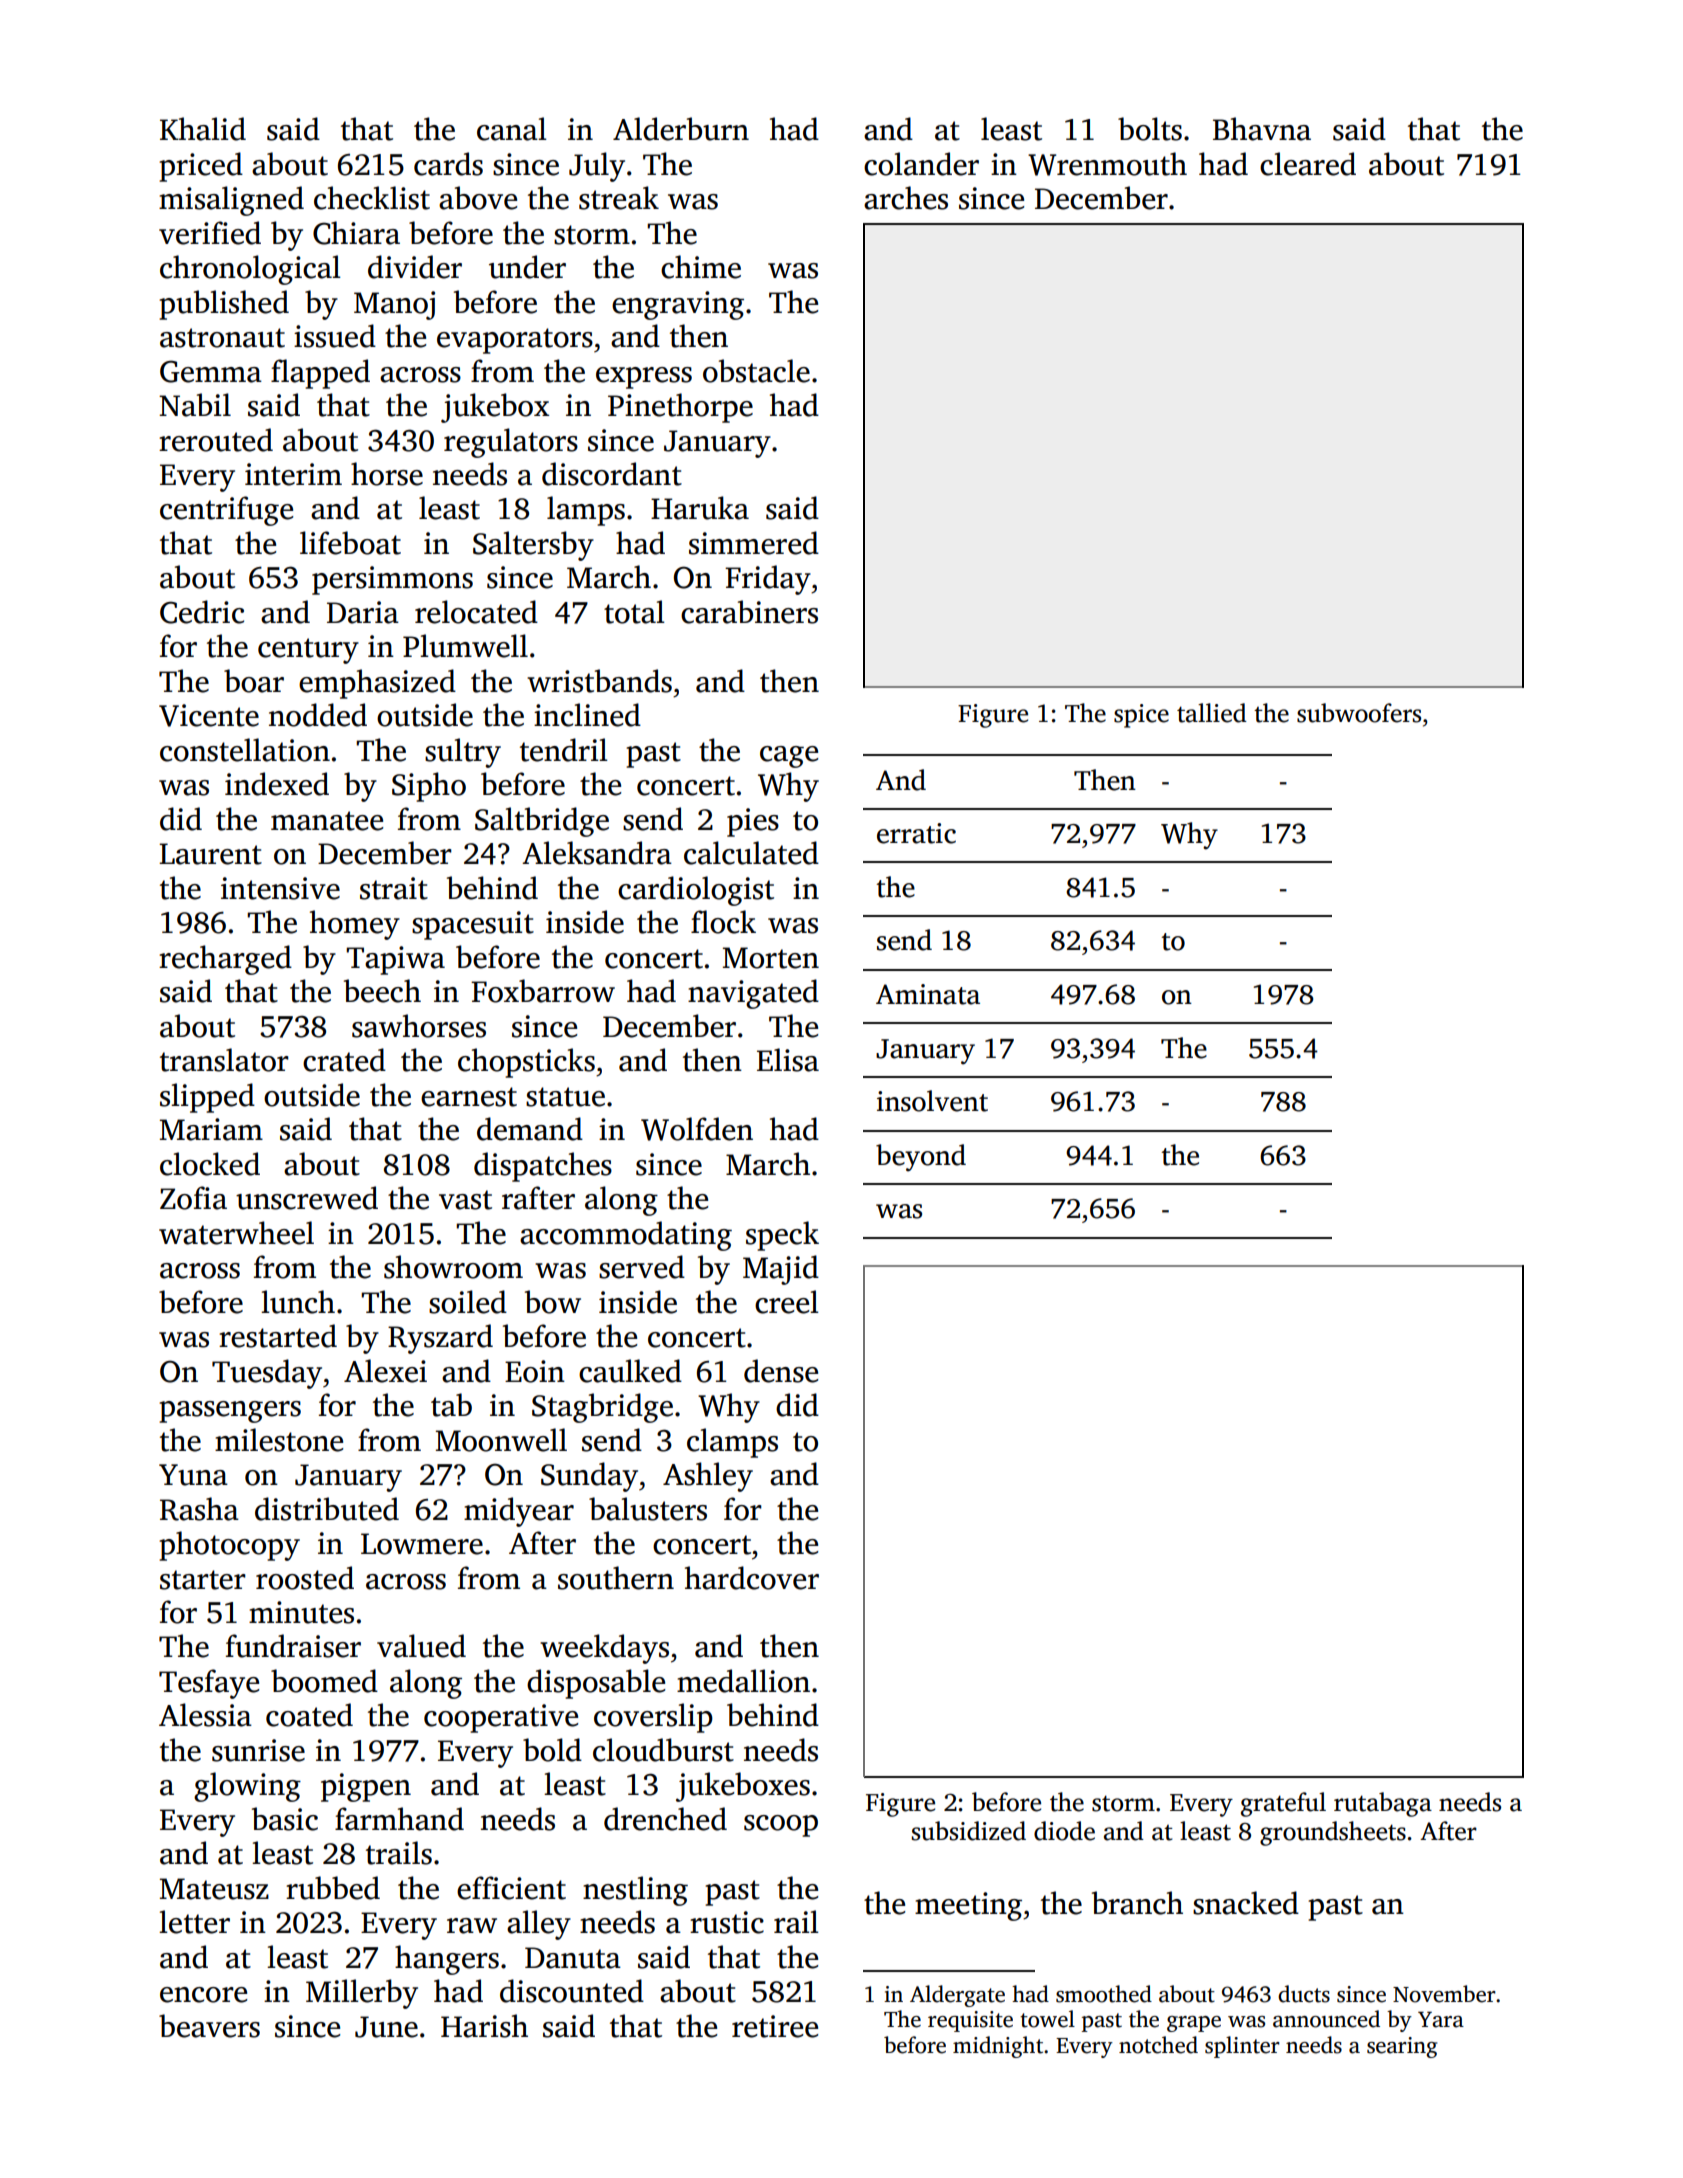 The width and height of the page is (1683, 2178). Describe the element at coordinates (921, 1158) in the page. I see `beyond` at that location.
